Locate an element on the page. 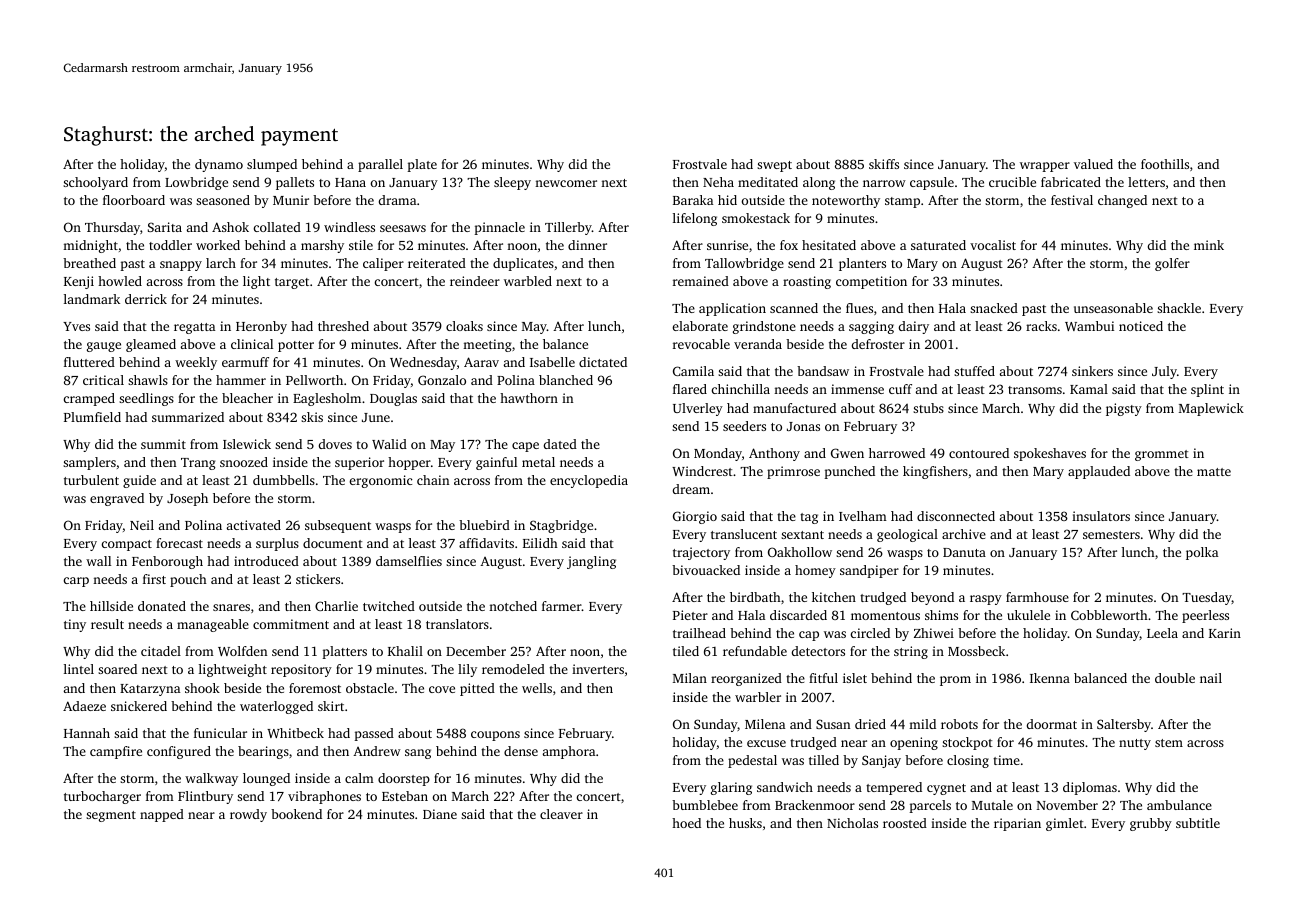  dynamo is located at coordinates (219, 165).
